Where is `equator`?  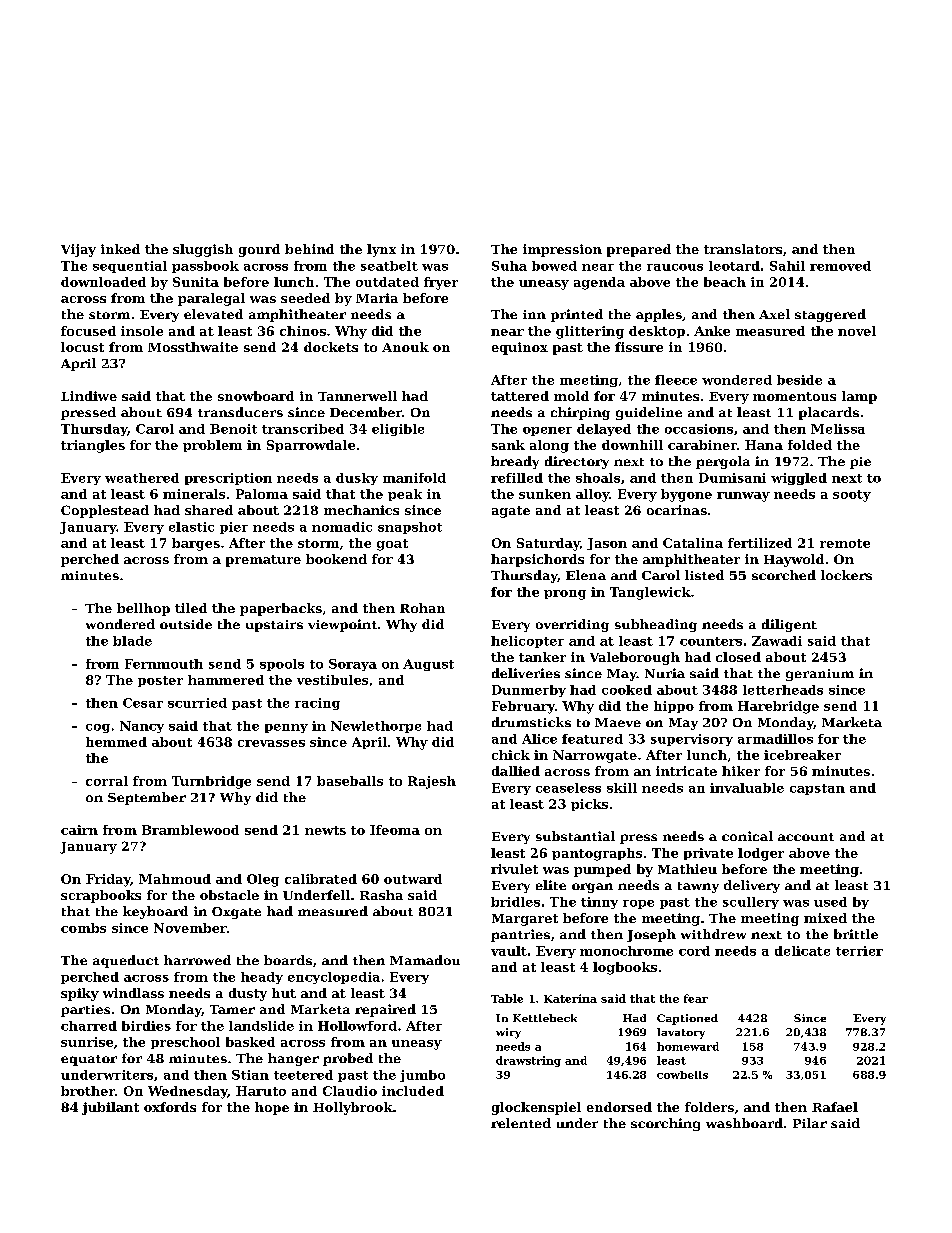 equator is located at coordinates (89, 1060).
